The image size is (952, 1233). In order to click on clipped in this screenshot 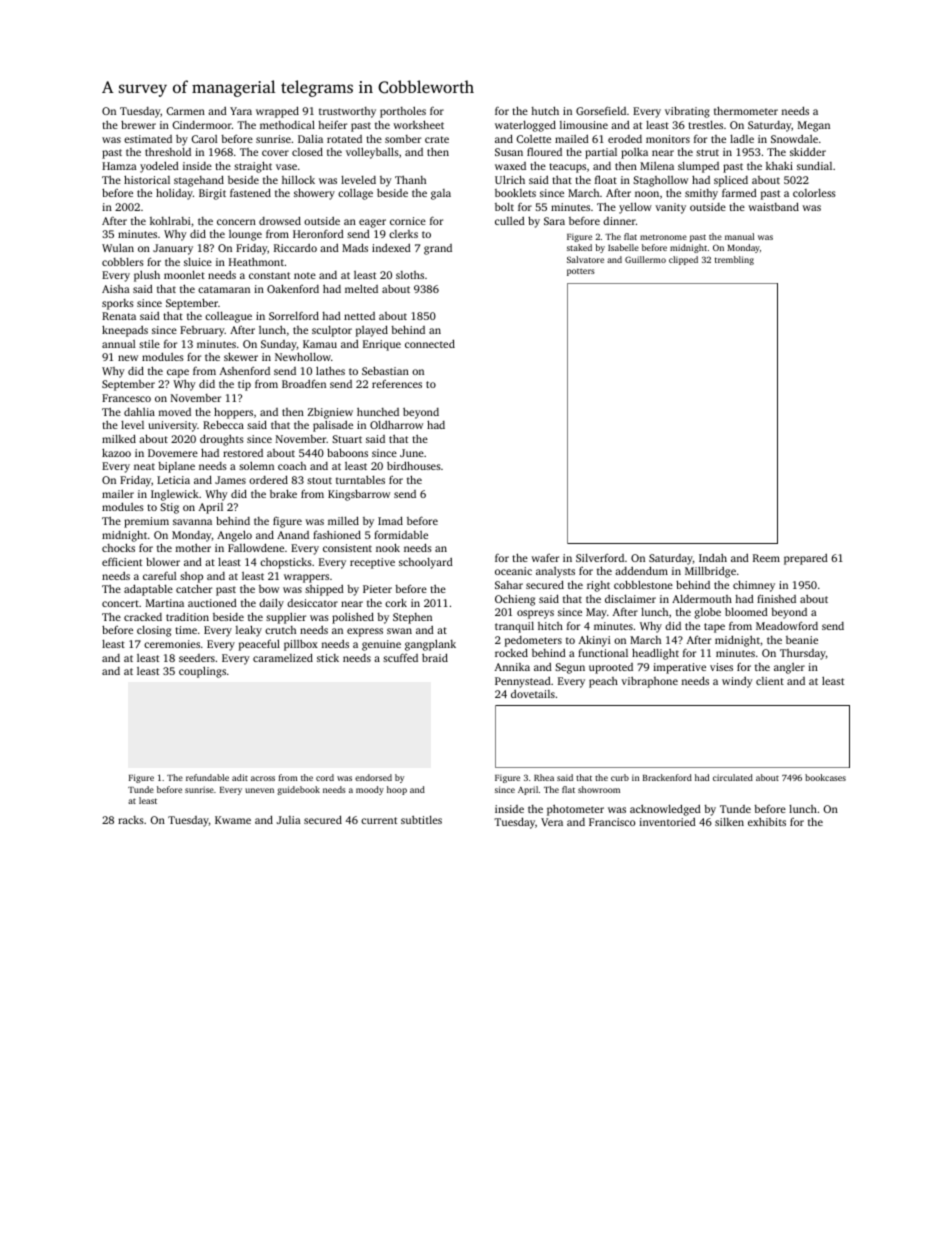, I will do `click(683, 260)`.
